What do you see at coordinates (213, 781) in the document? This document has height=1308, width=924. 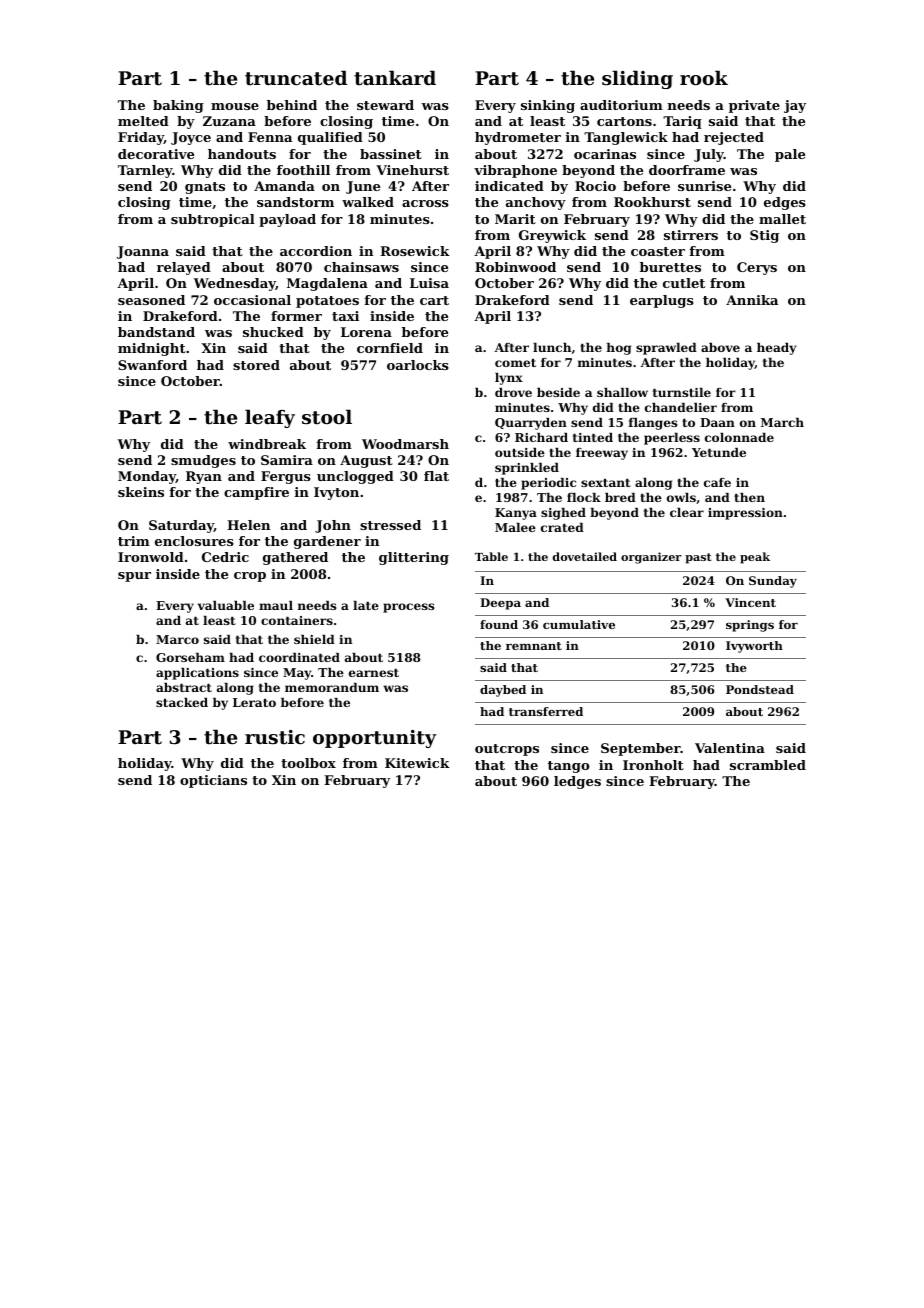 I see `opticians` at bounding box center [213, 781].
